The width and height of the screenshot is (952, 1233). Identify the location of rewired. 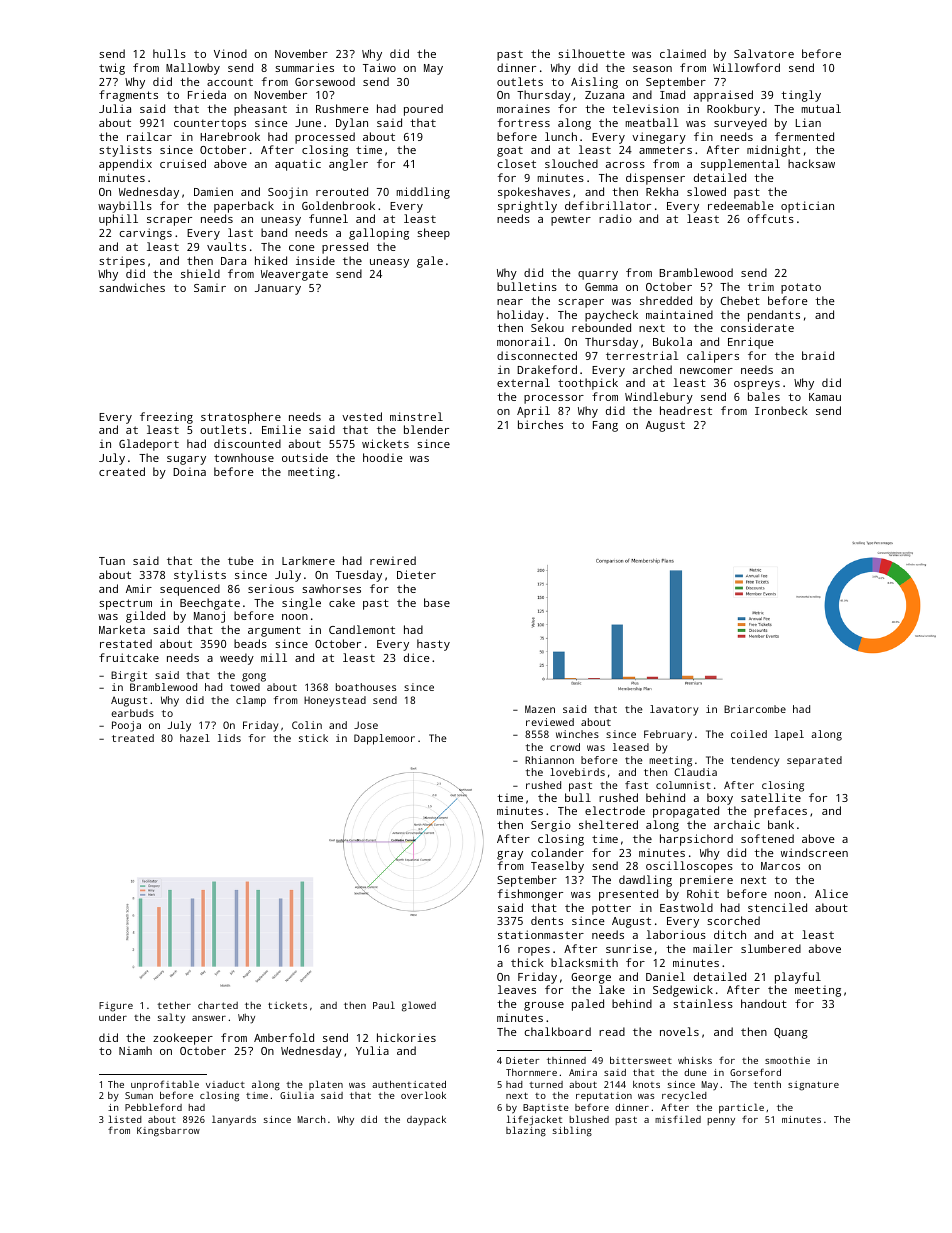
(393, 560).
